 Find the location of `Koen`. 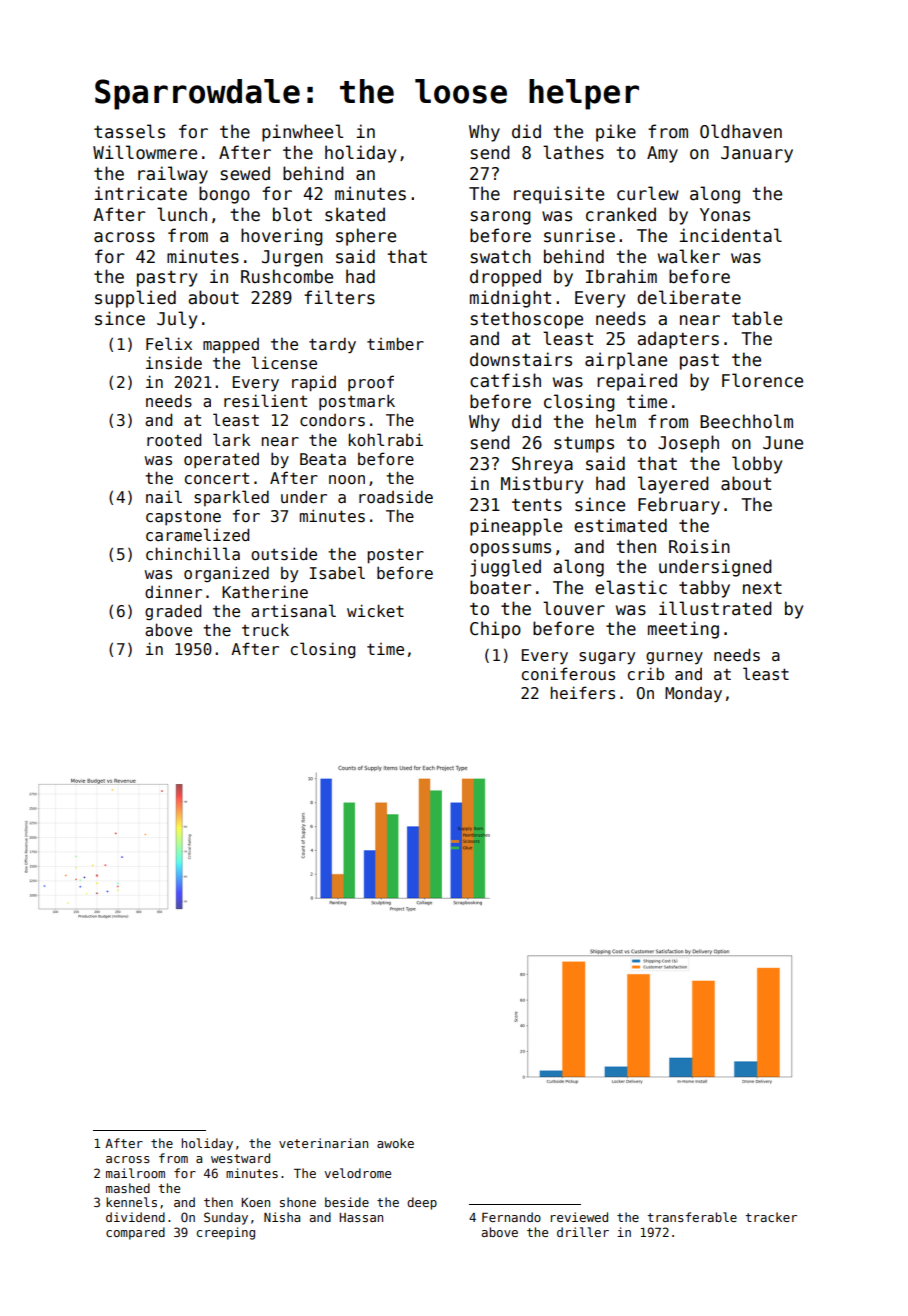

Koen is located at coordinates (256, 1202).
